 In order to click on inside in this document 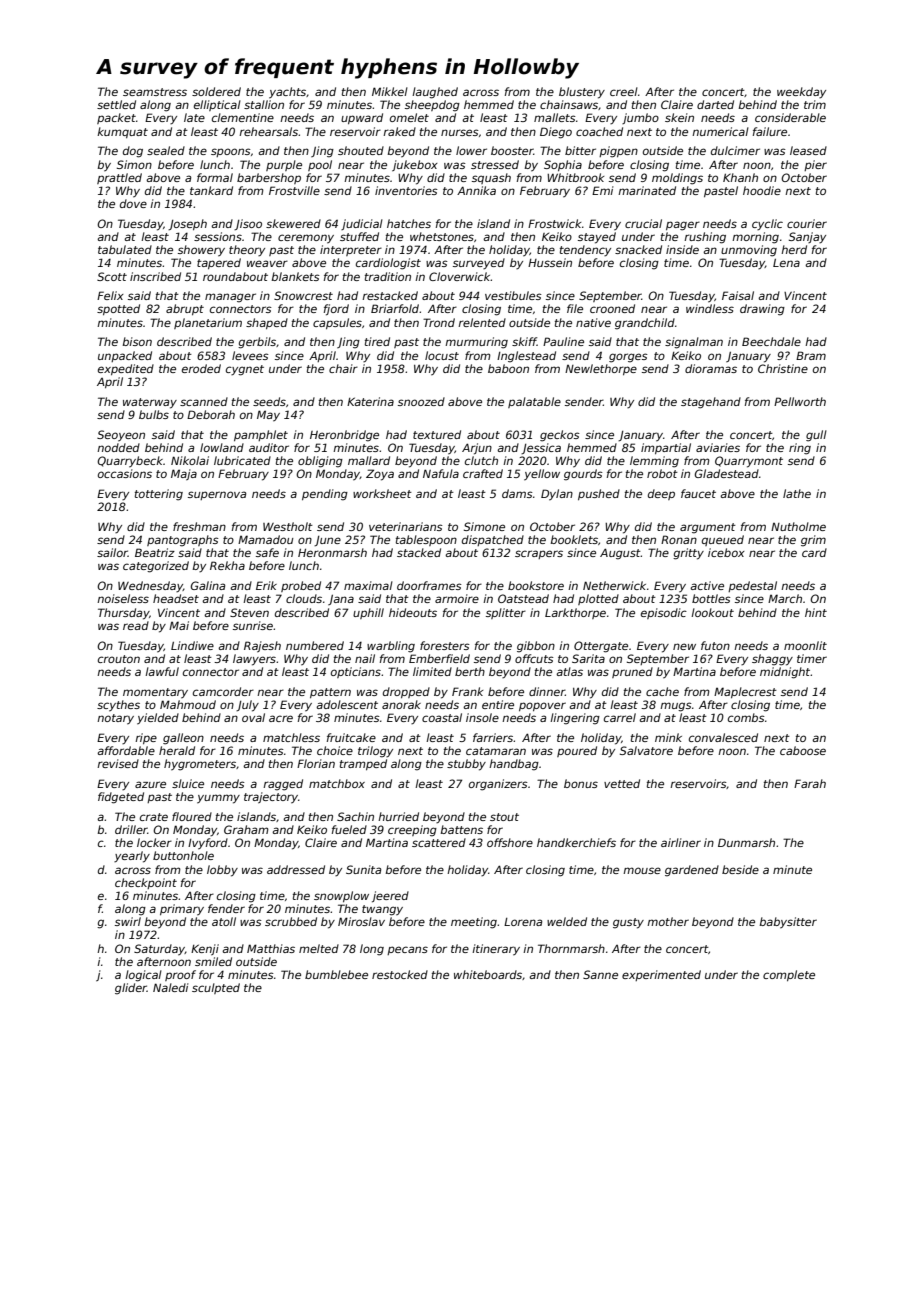, I will do `click(682, 249)`.
